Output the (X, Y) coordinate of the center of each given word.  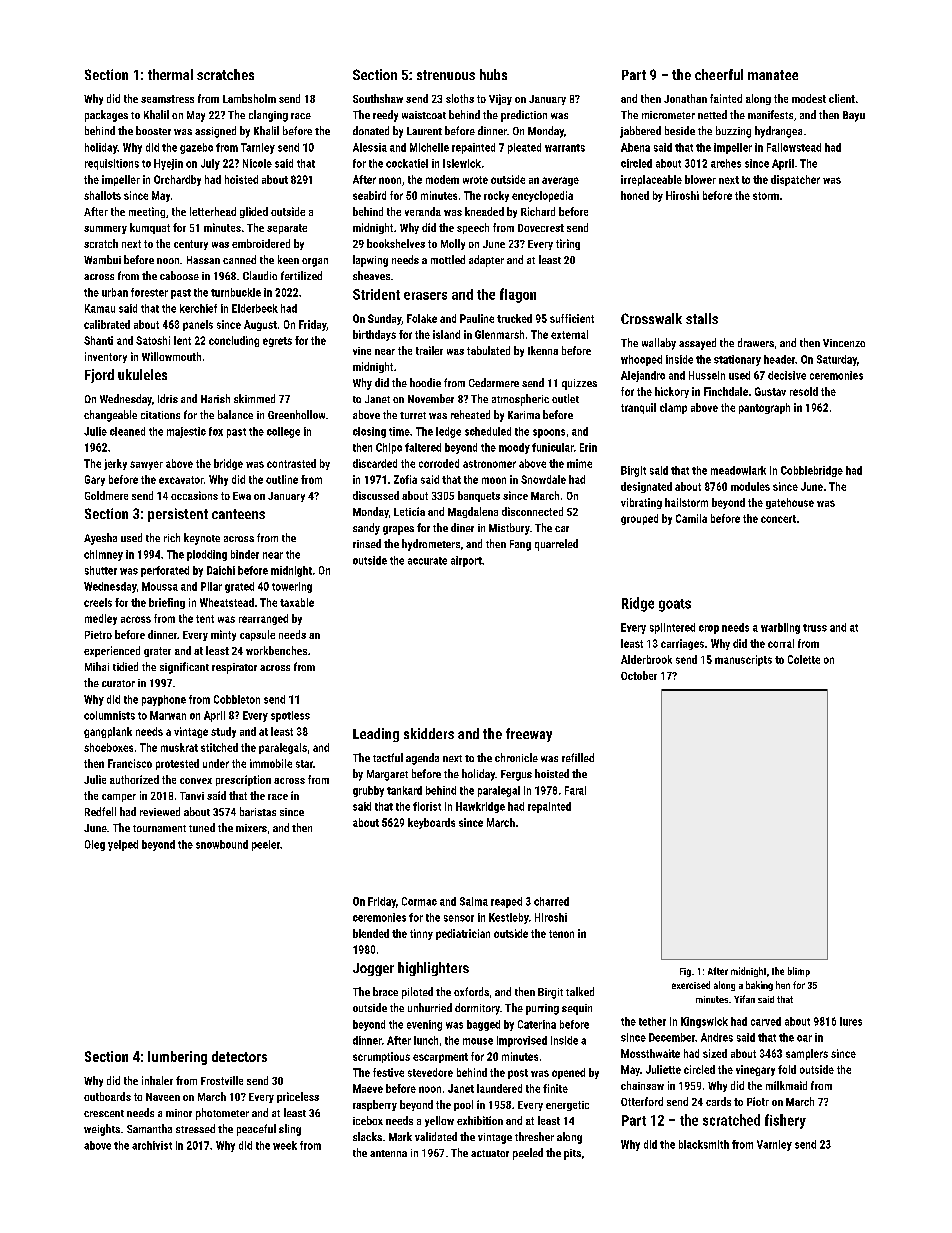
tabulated (488, 350)
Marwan (168, 715)
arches (726, 163)
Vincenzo (844, 343)
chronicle (516, 757)
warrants (565, 148)
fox (216, 431)
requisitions (112, 164)
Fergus (516, 775)
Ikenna (543, 350)
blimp (799, 972)
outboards (107, 1096)
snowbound (222, 844)
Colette (804, 659)
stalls (702, 318)
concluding (234, 341)
